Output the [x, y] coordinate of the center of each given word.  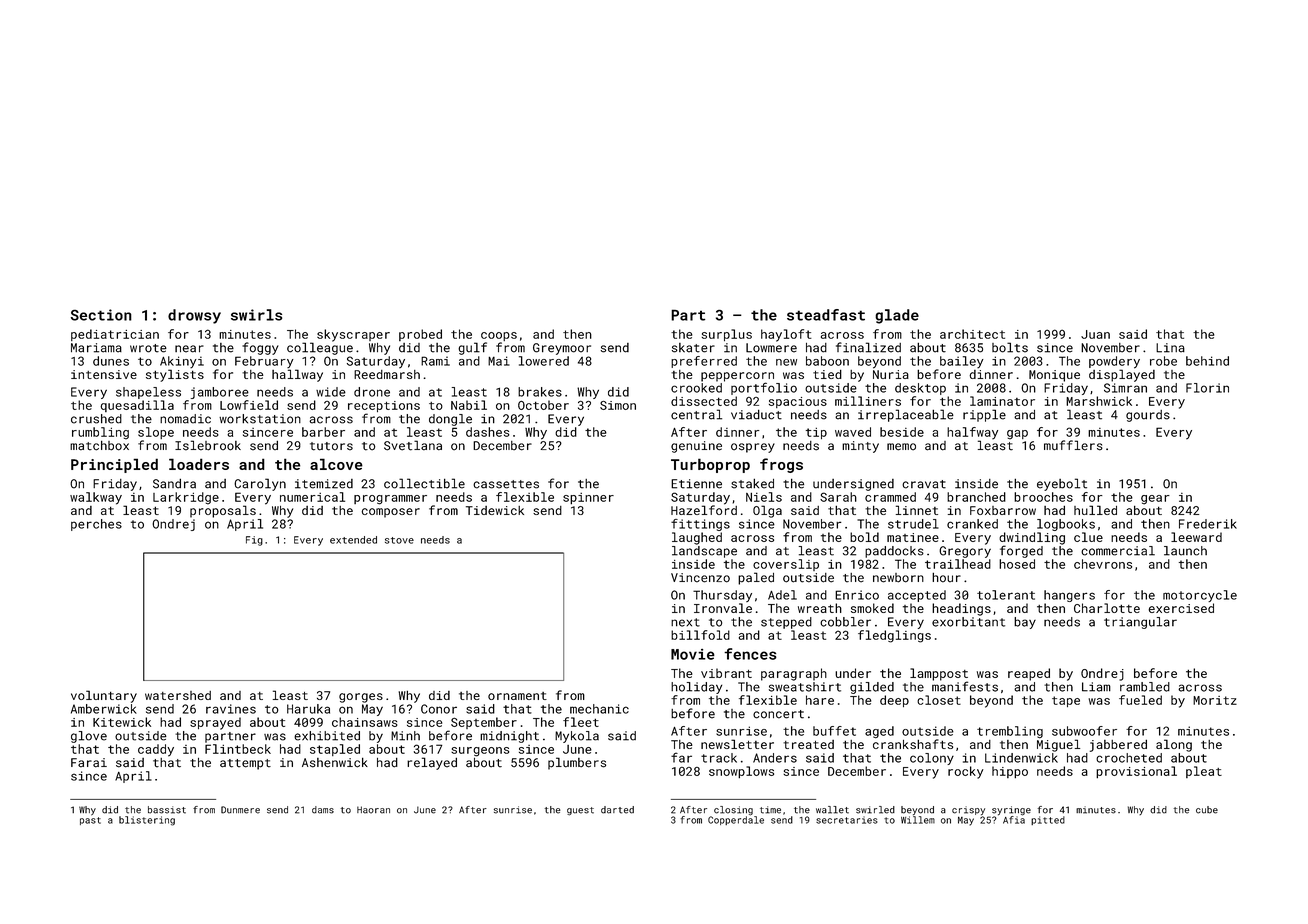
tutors [331, 446]
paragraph [794, 674]
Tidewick [495, 510]
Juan [1095, 334]
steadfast [826, 315]
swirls [256, 315]
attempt [245, 764]
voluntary [104, 696]
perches [96, 525]
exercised [1181, 608]
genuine [696, 447]
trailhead [958, 564]
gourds [1148, 416]
